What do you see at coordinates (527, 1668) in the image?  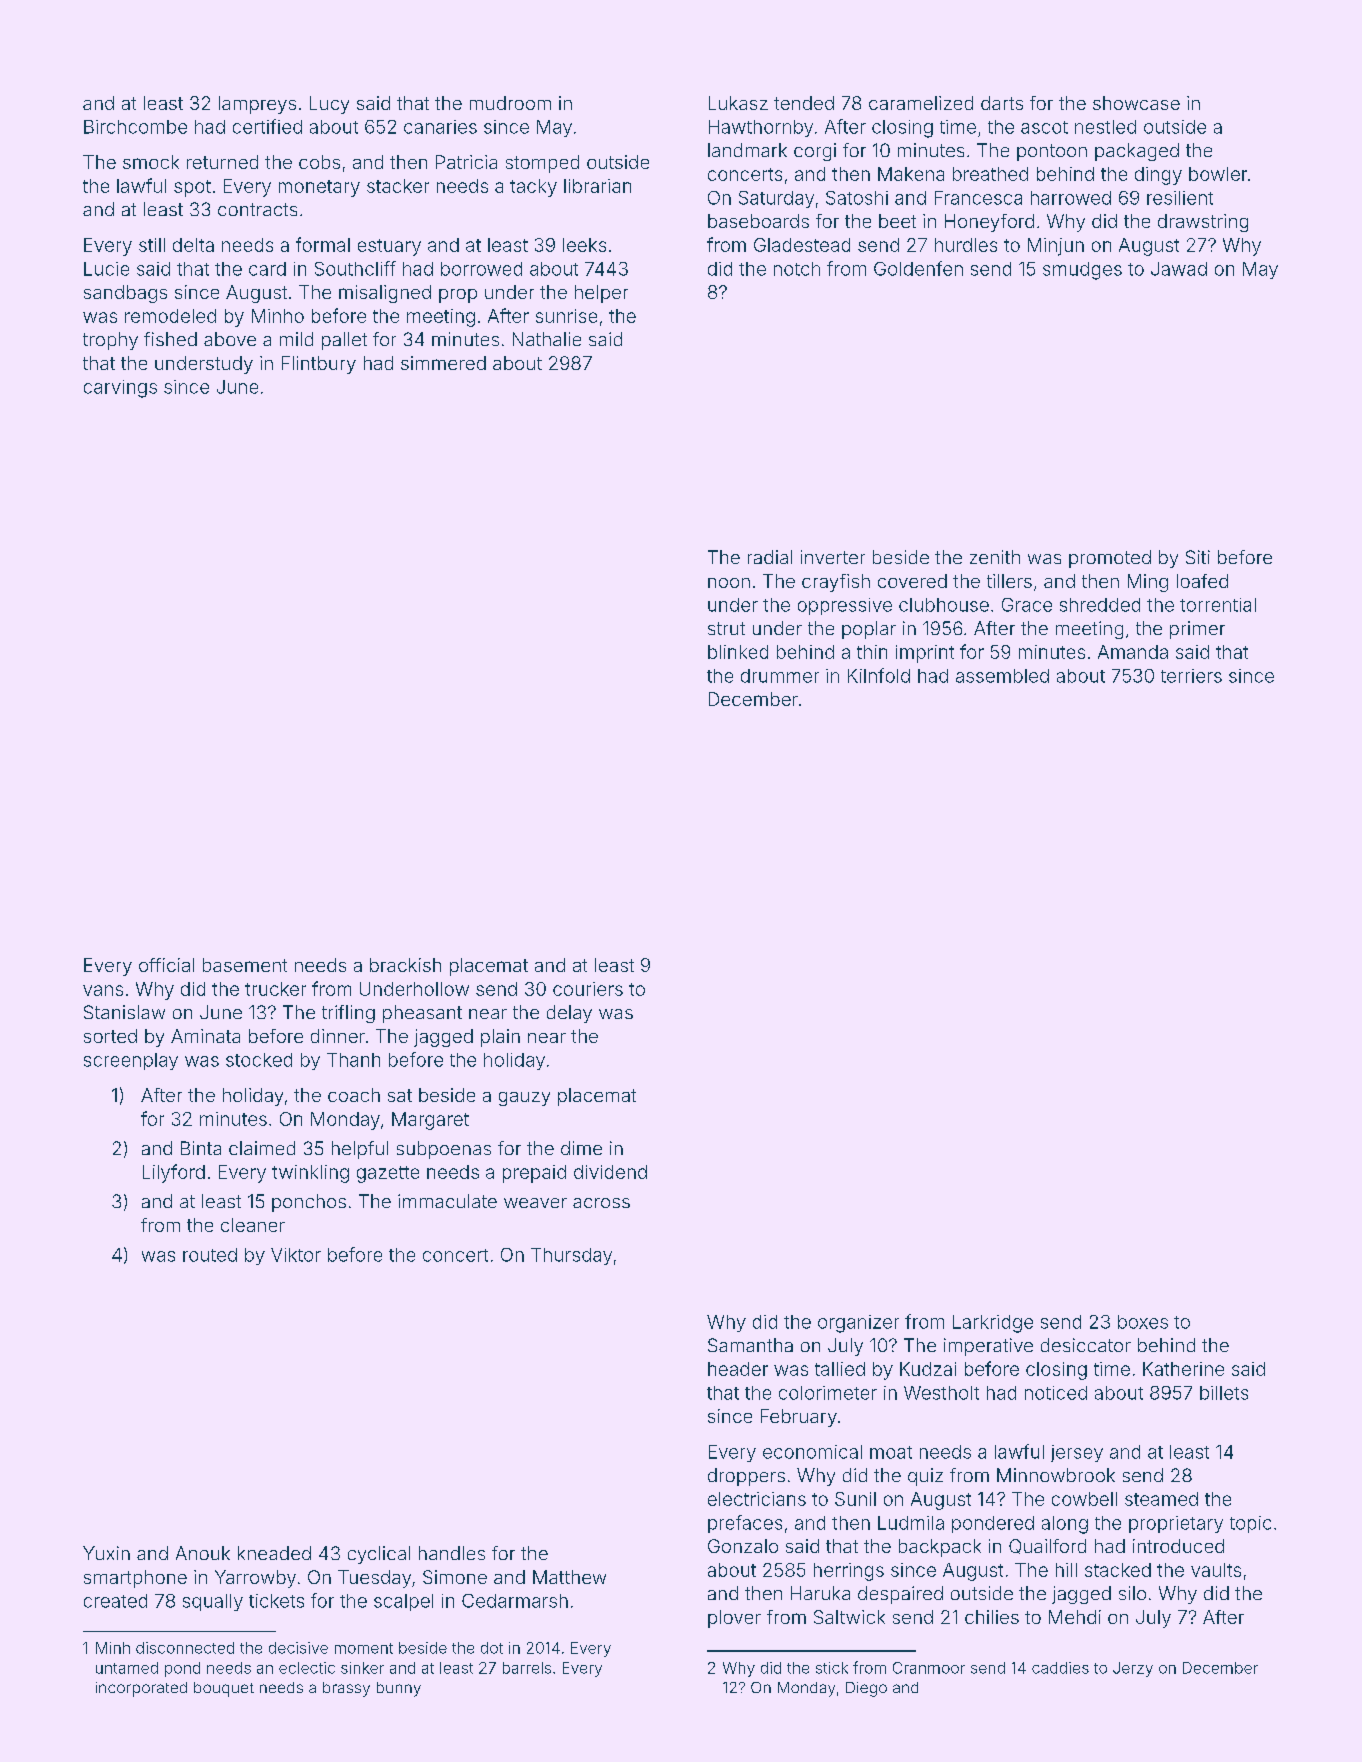 I see `barrels` at bounding box center [527, 1668].
